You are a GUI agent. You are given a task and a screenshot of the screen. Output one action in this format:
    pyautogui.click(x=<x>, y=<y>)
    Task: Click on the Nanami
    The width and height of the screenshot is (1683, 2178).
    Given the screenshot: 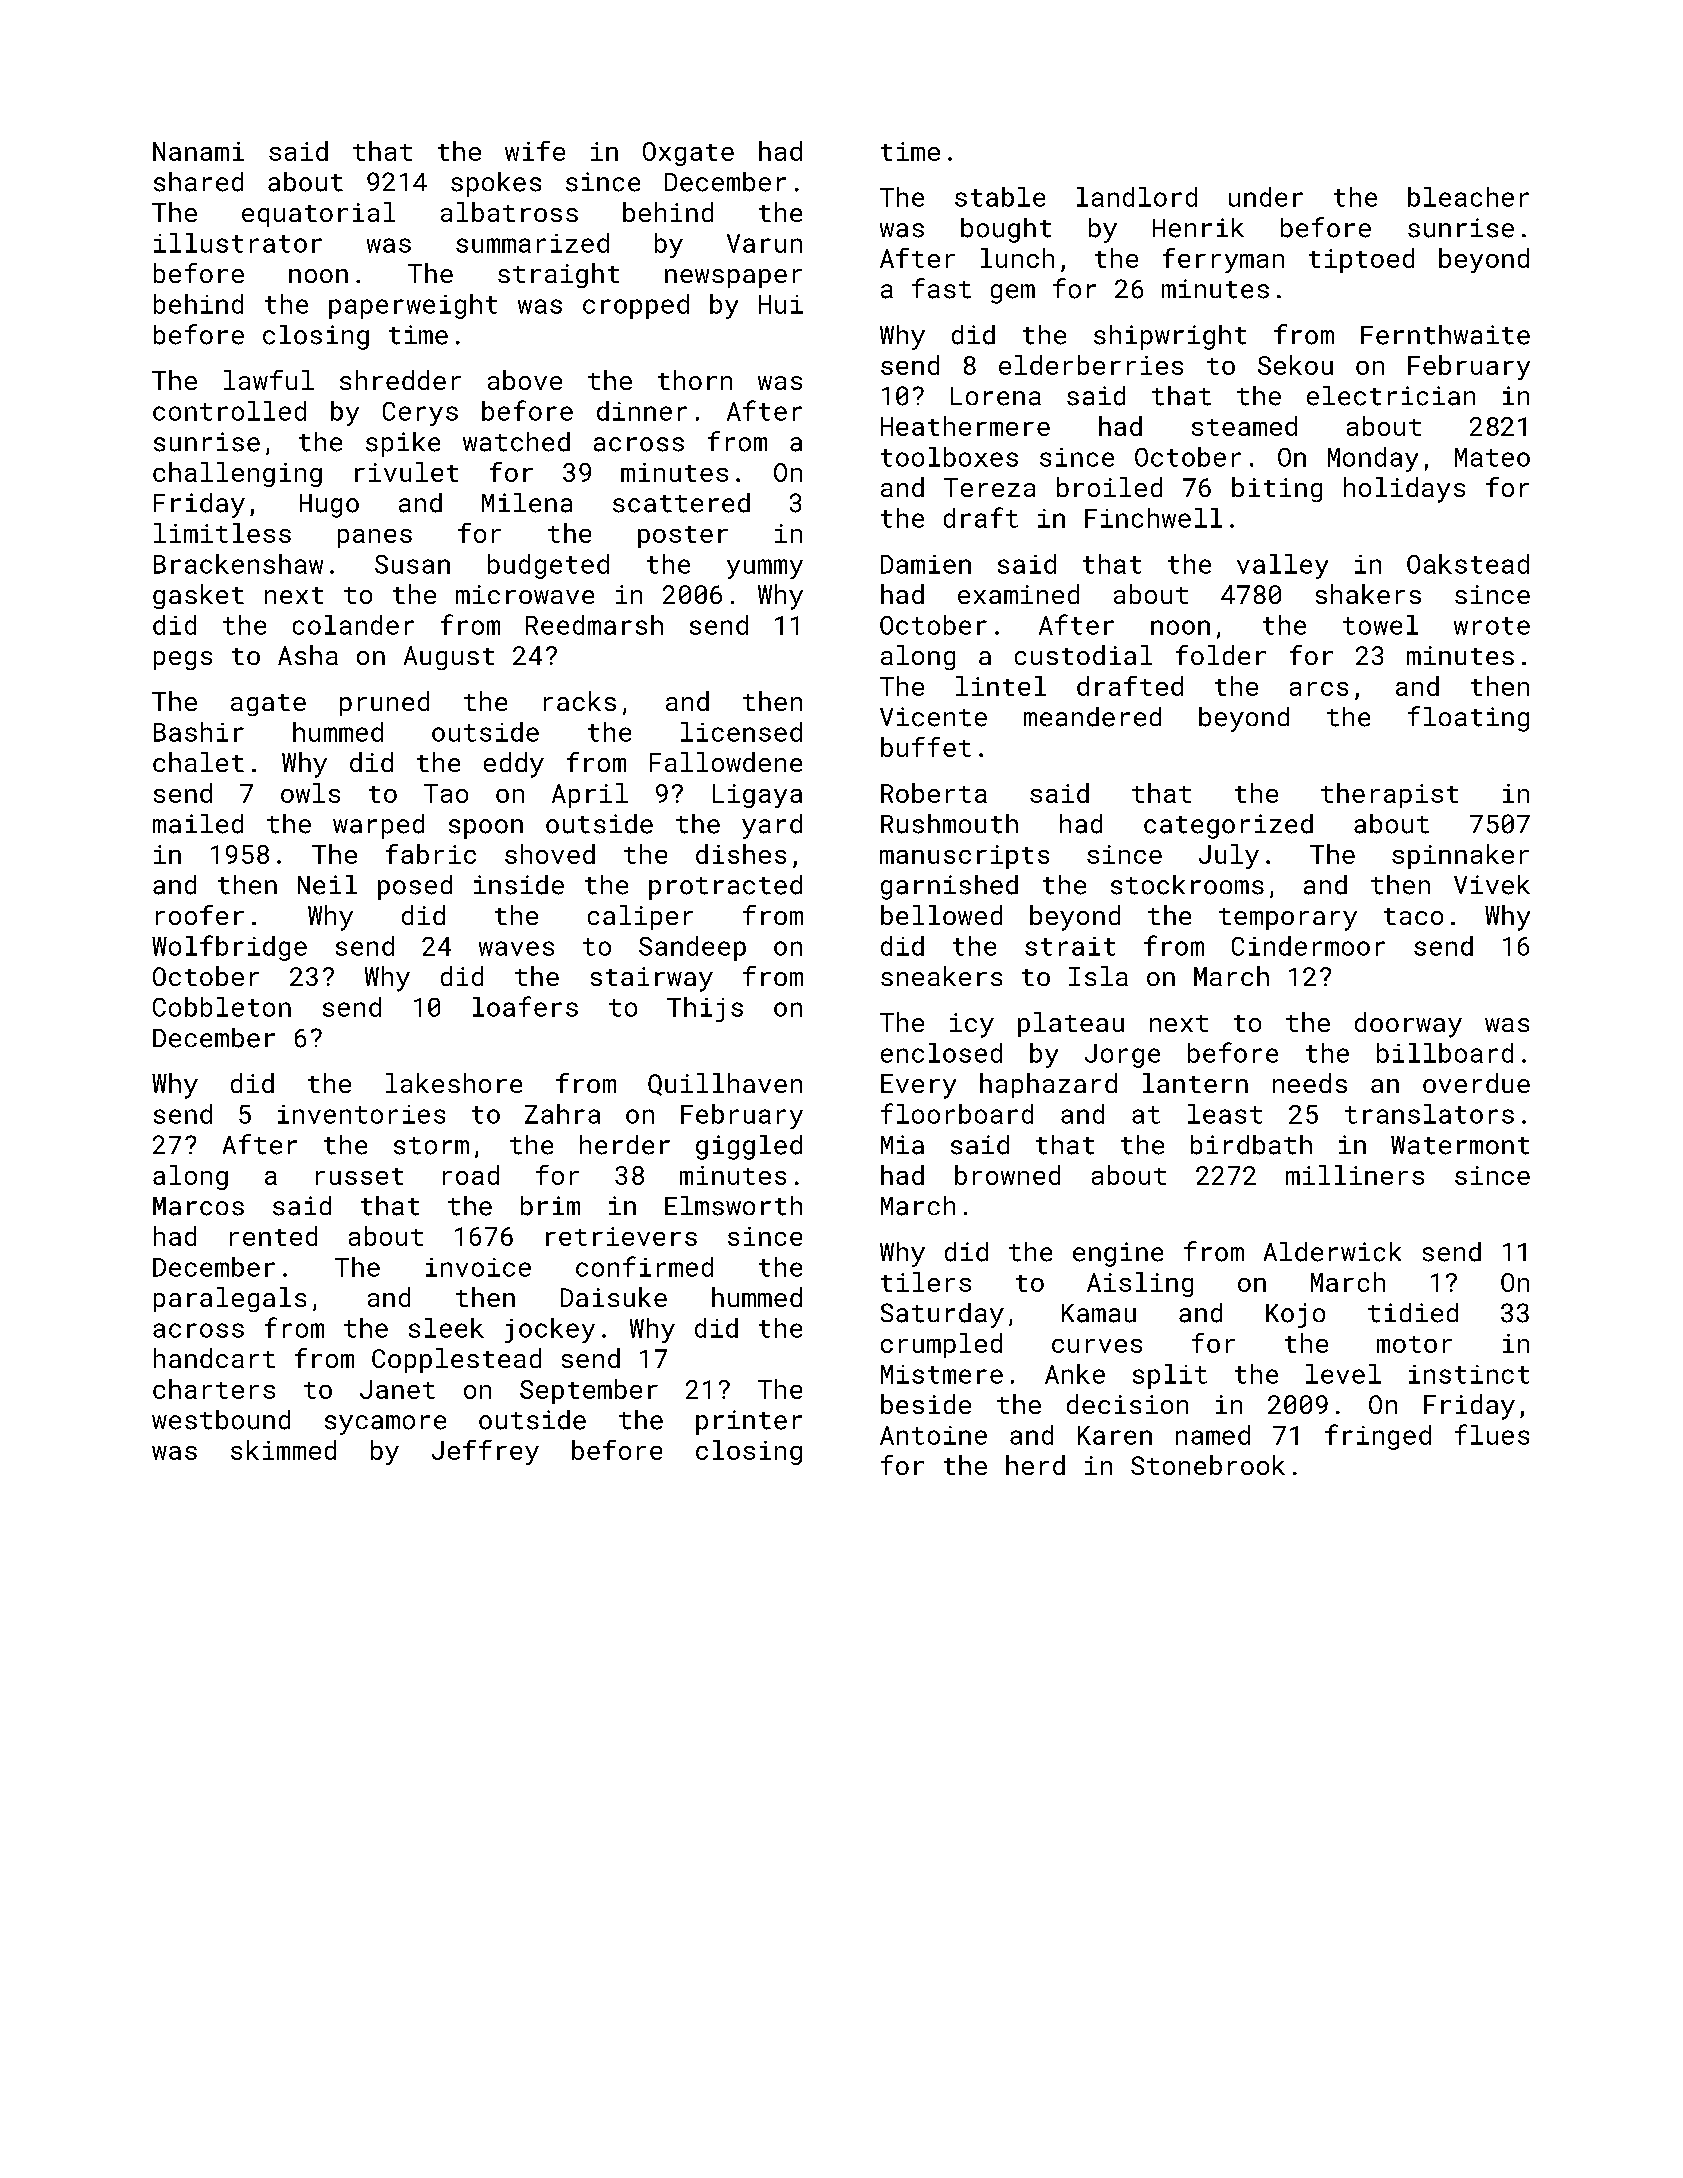 What is the action you would take?
    pyautogui.click(x=198, y=151)
